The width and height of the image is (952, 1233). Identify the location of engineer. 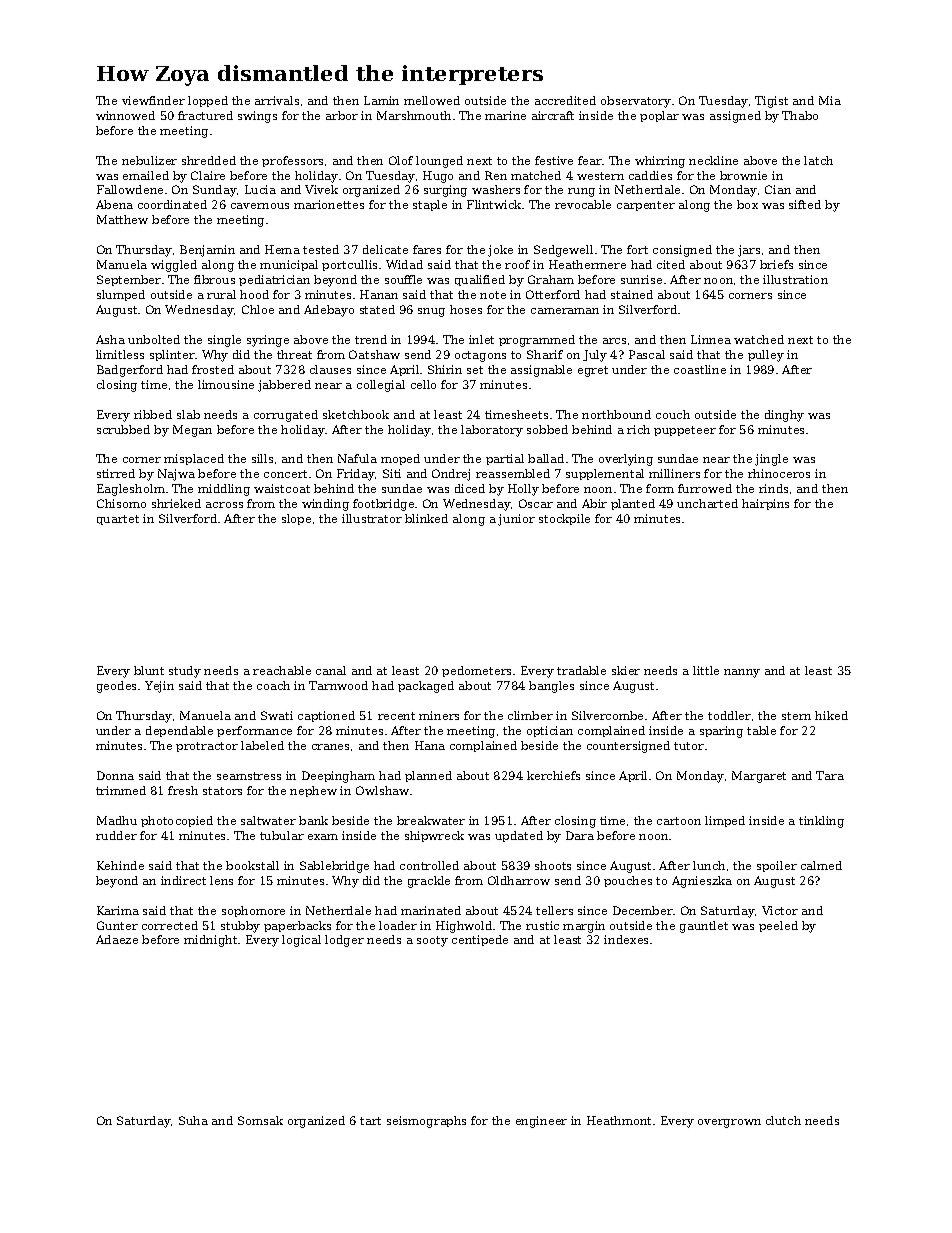
(541, 1122).
